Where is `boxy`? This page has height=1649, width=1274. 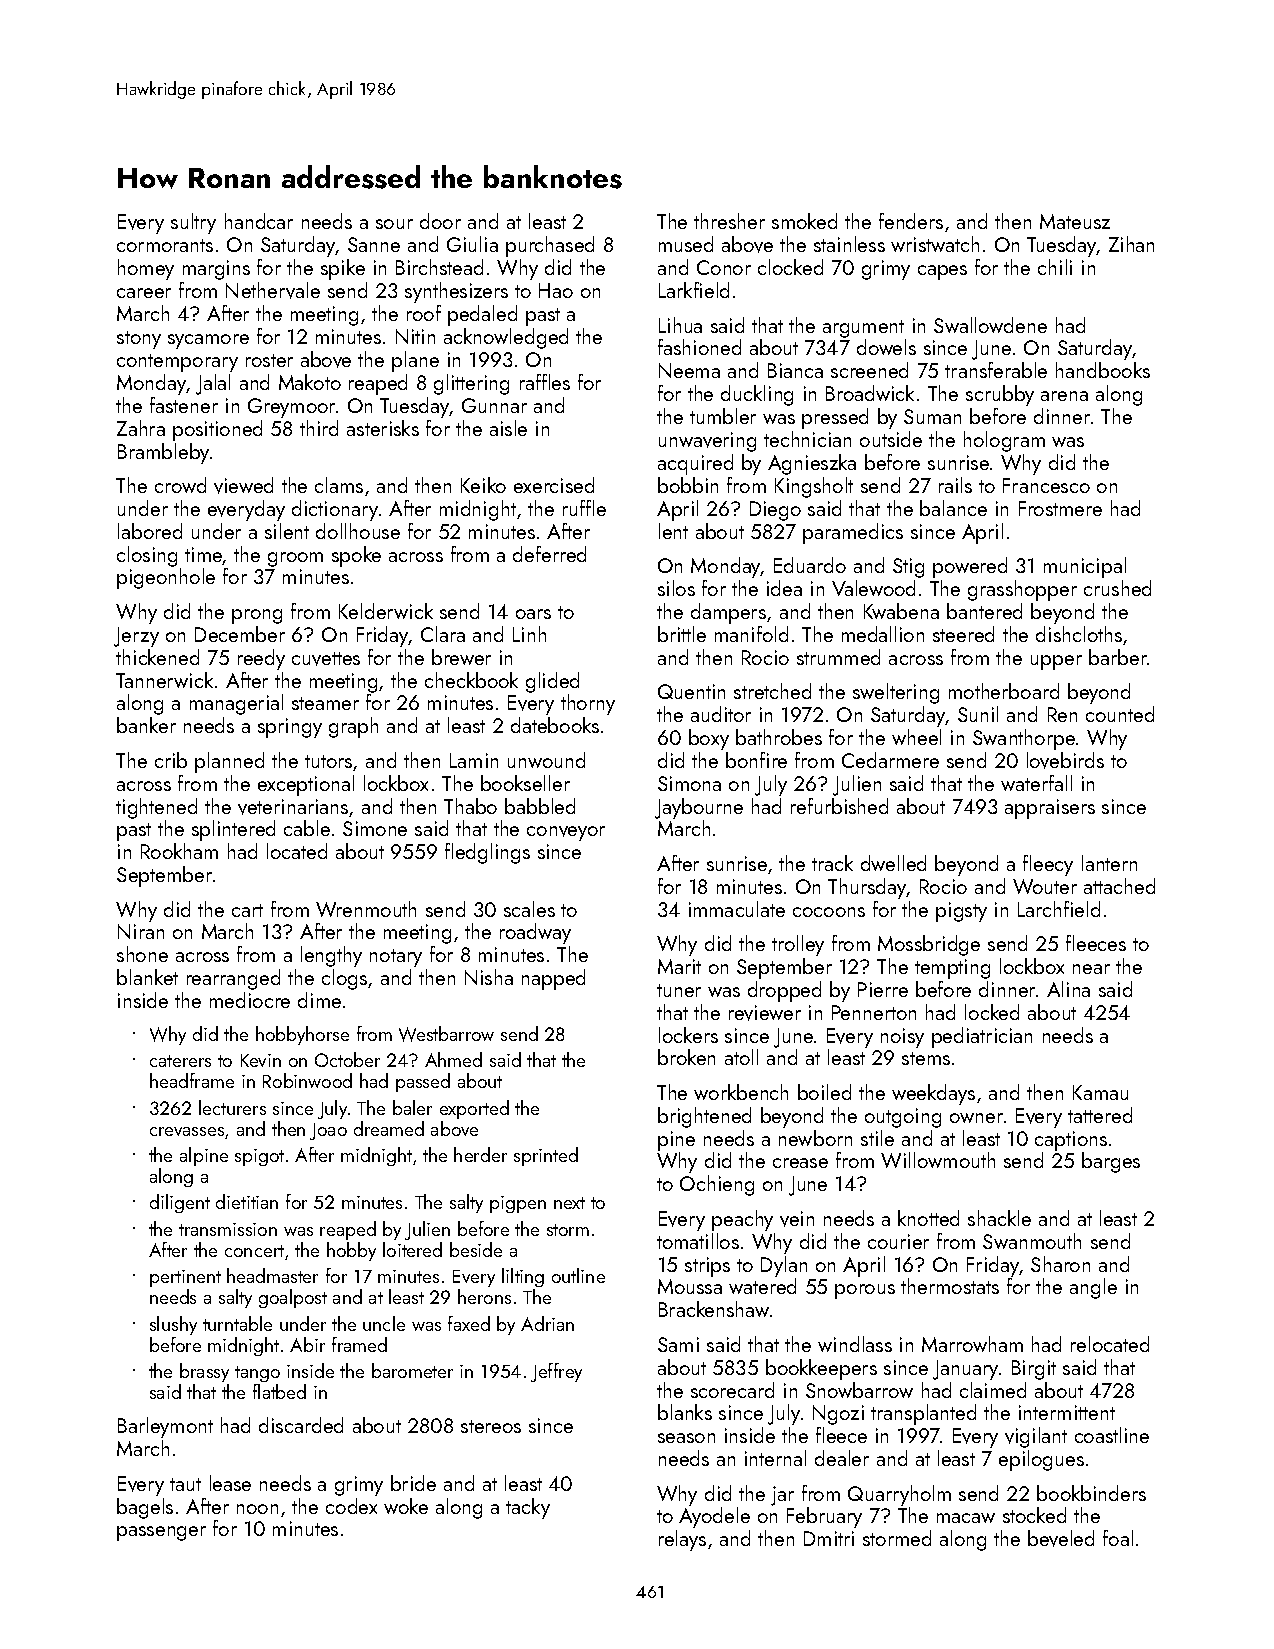
boxy is located at coordinates (709, 739).
